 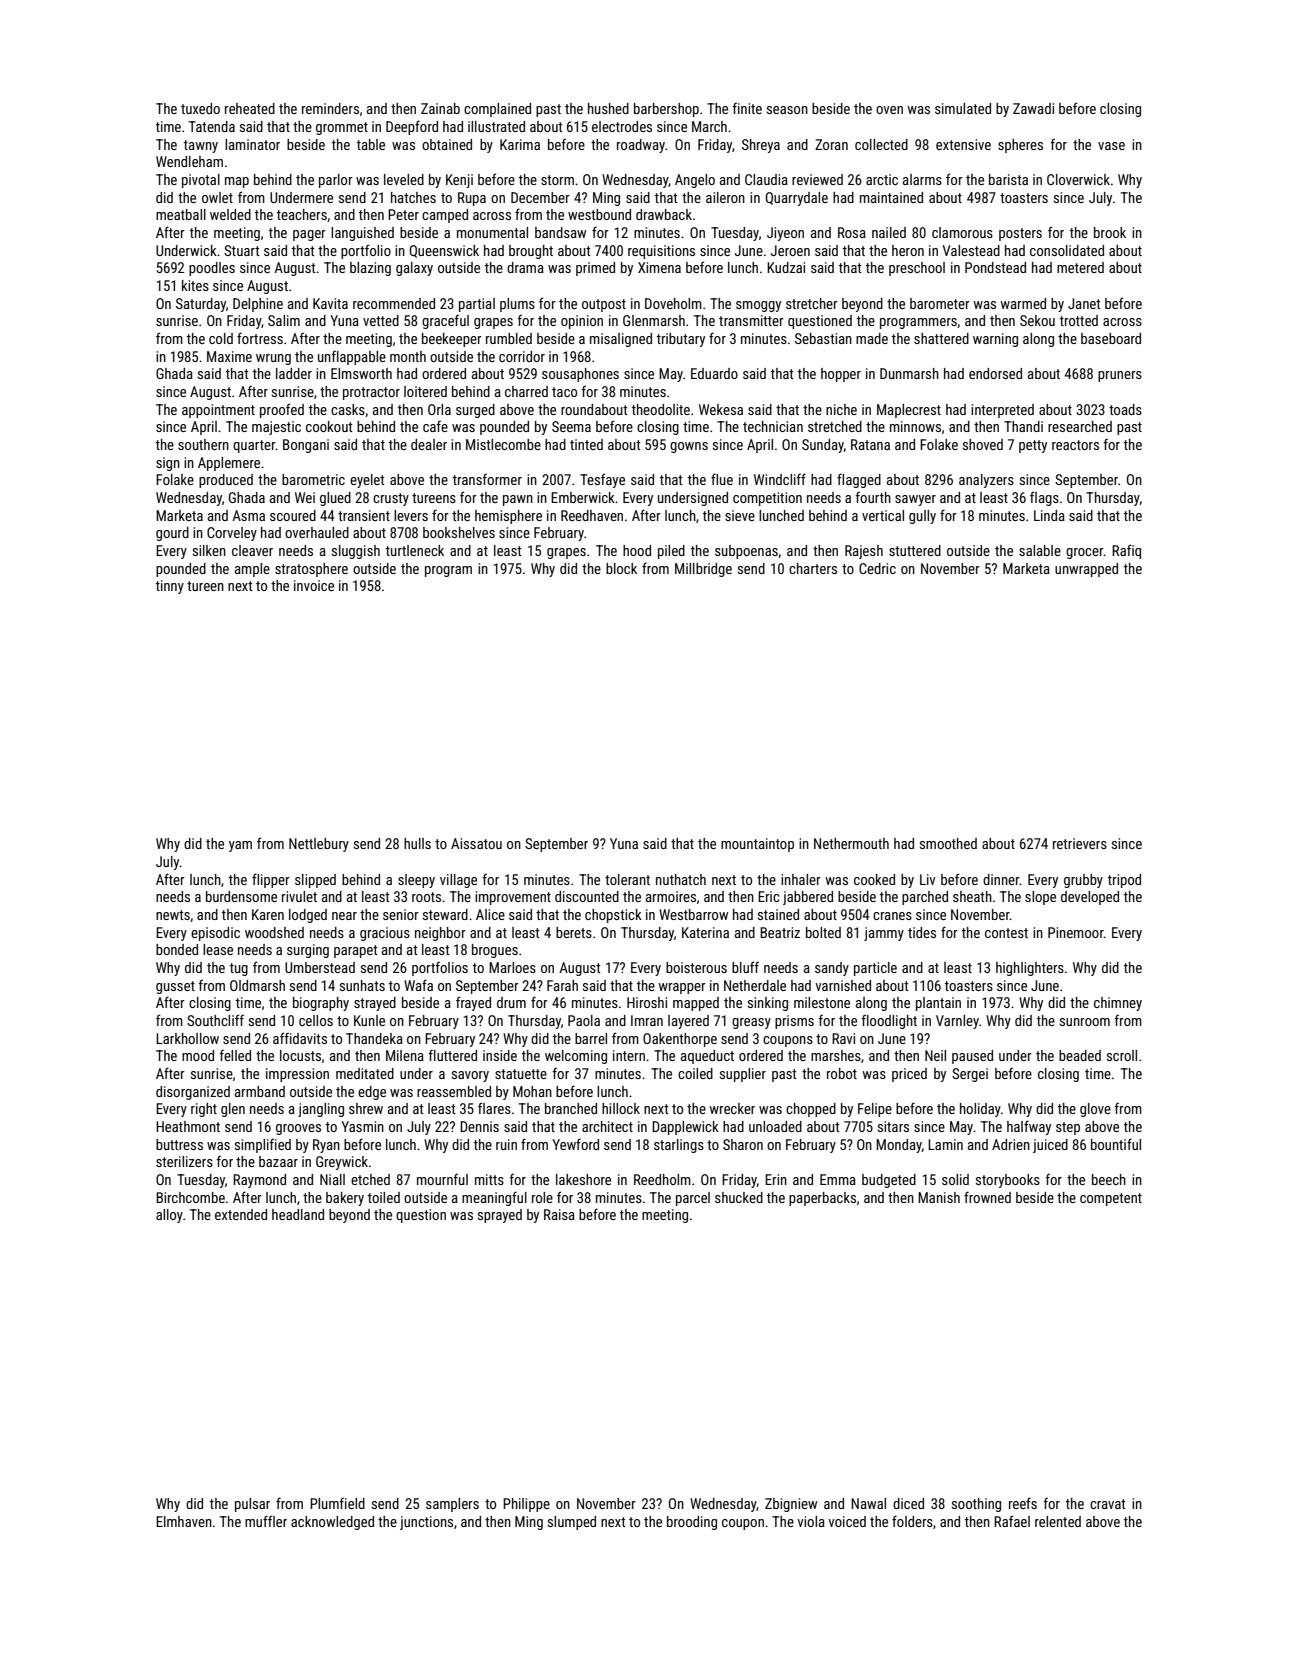 What do you see at coordinates (621, 568) in the screenshot?
I see `block` at bounding box center [621, 568].
